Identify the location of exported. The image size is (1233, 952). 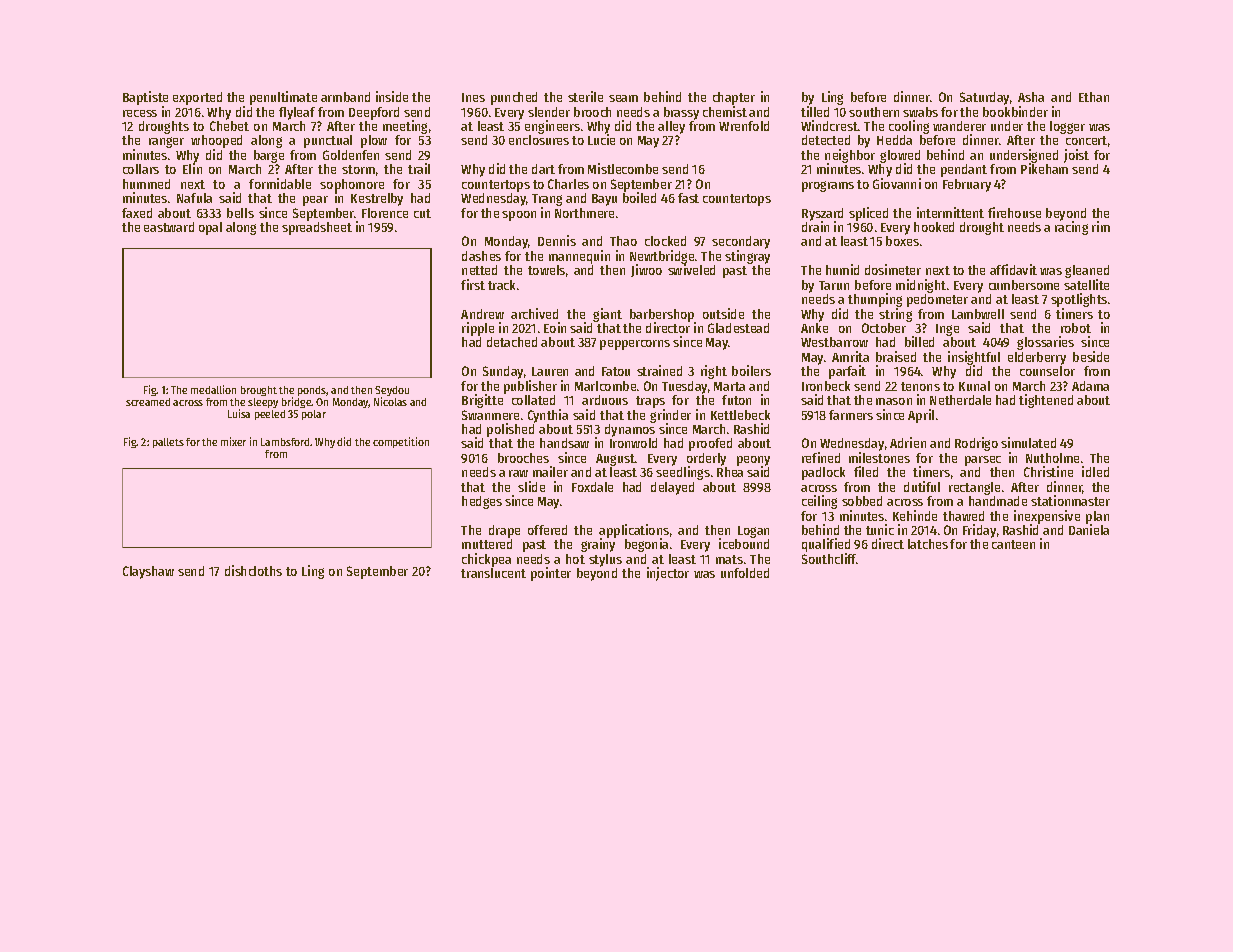
(197, 98).
